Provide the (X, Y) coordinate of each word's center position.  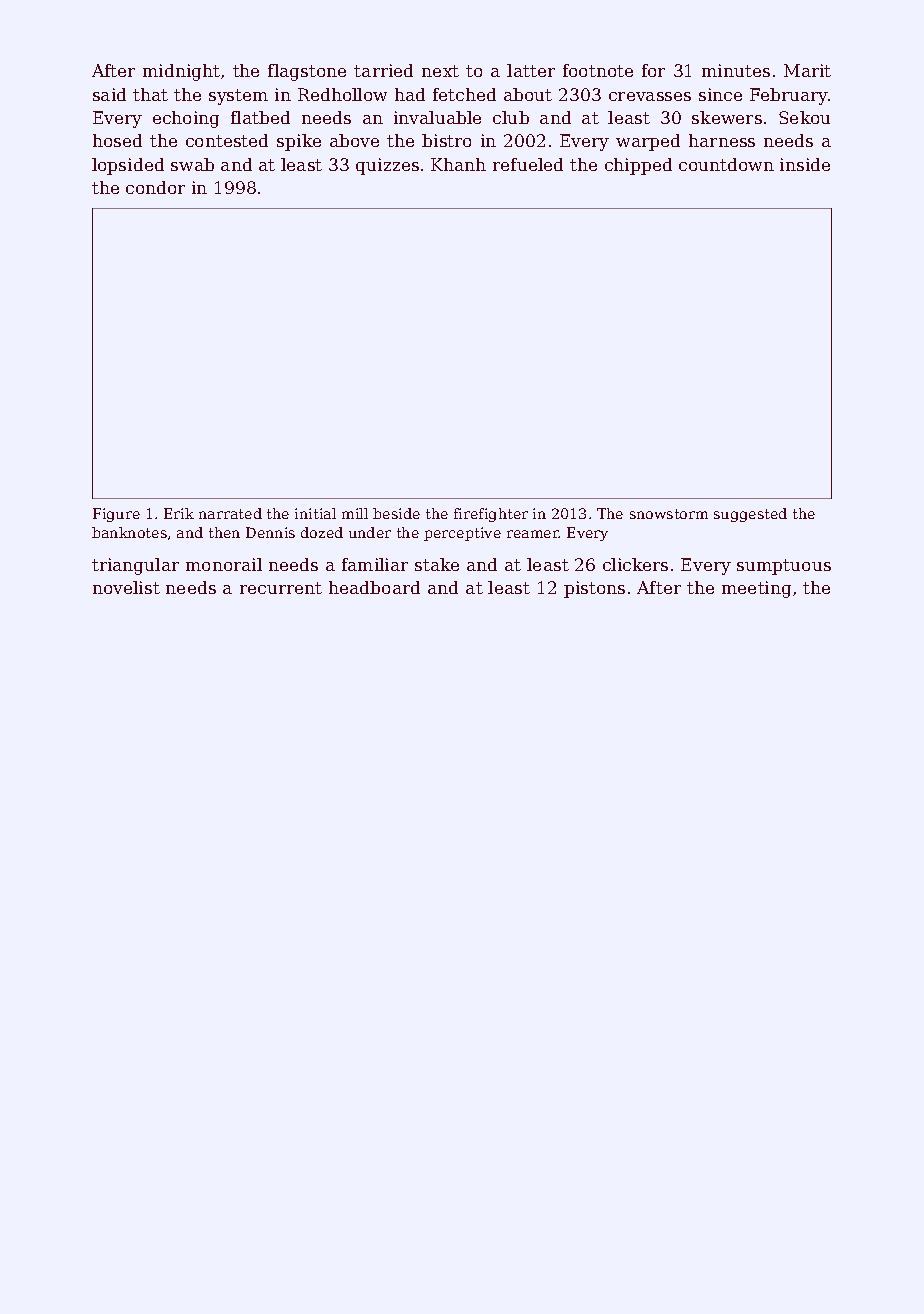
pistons (594, 589)
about (528, 94)
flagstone (307, 72)
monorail (224, 564)
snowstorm (669, 514)
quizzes (387, 166)
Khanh (458, 164)
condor (155, 187)
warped (648, 142)
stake (437, 564)
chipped (638, 166)
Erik (179, 513)
